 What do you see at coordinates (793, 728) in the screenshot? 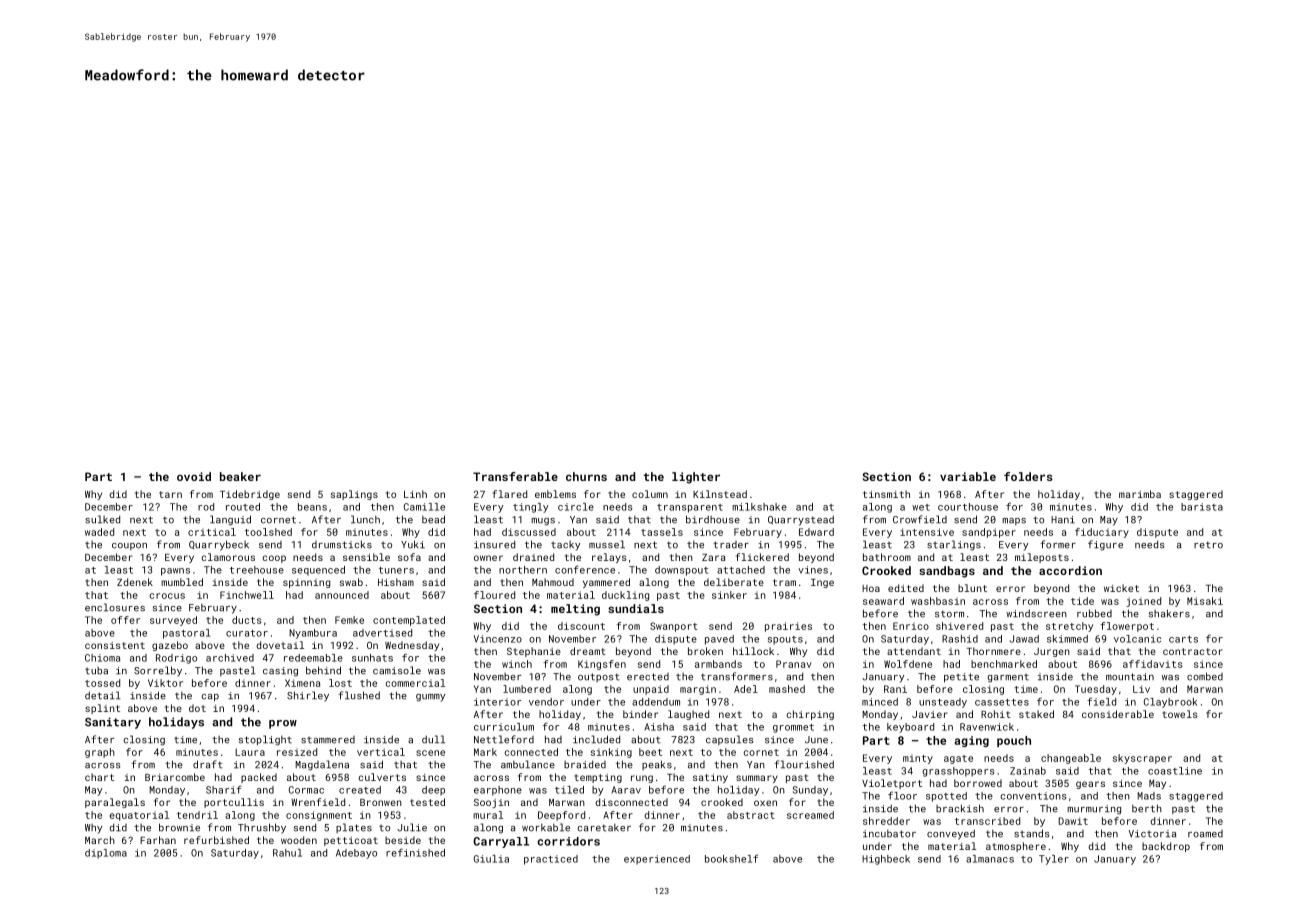
I see `grommet` at bounding box center [793, 728].
